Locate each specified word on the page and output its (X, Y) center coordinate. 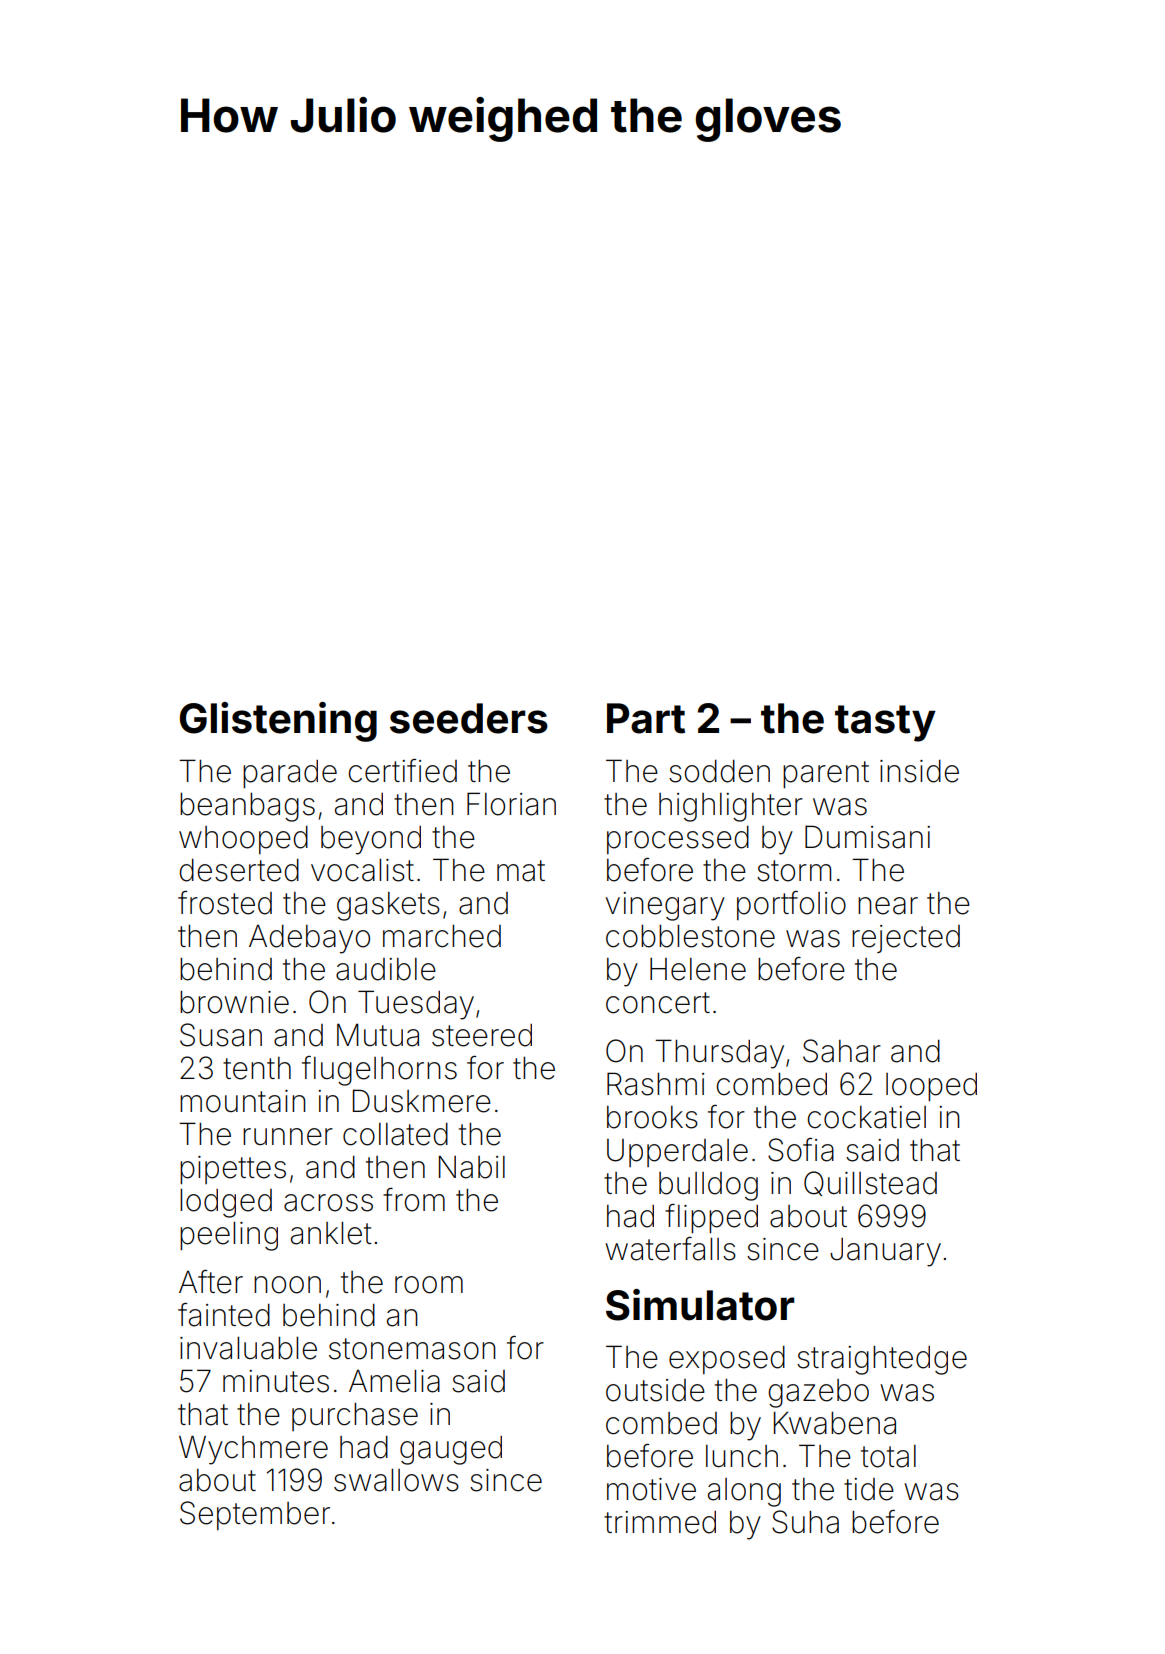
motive (651, 1489)
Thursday (719, 1054)
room (429, 1285)
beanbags (247, 807)
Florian (511, 804)
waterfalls (670, 1249)
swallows (396, 1480)
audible (386, 969)
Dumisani (867, 837)
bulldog (708, 1186)
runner (288, 1137)
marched (442, 936)
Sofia (801, 1150)
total (888, 1456)
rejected (906, 939)
